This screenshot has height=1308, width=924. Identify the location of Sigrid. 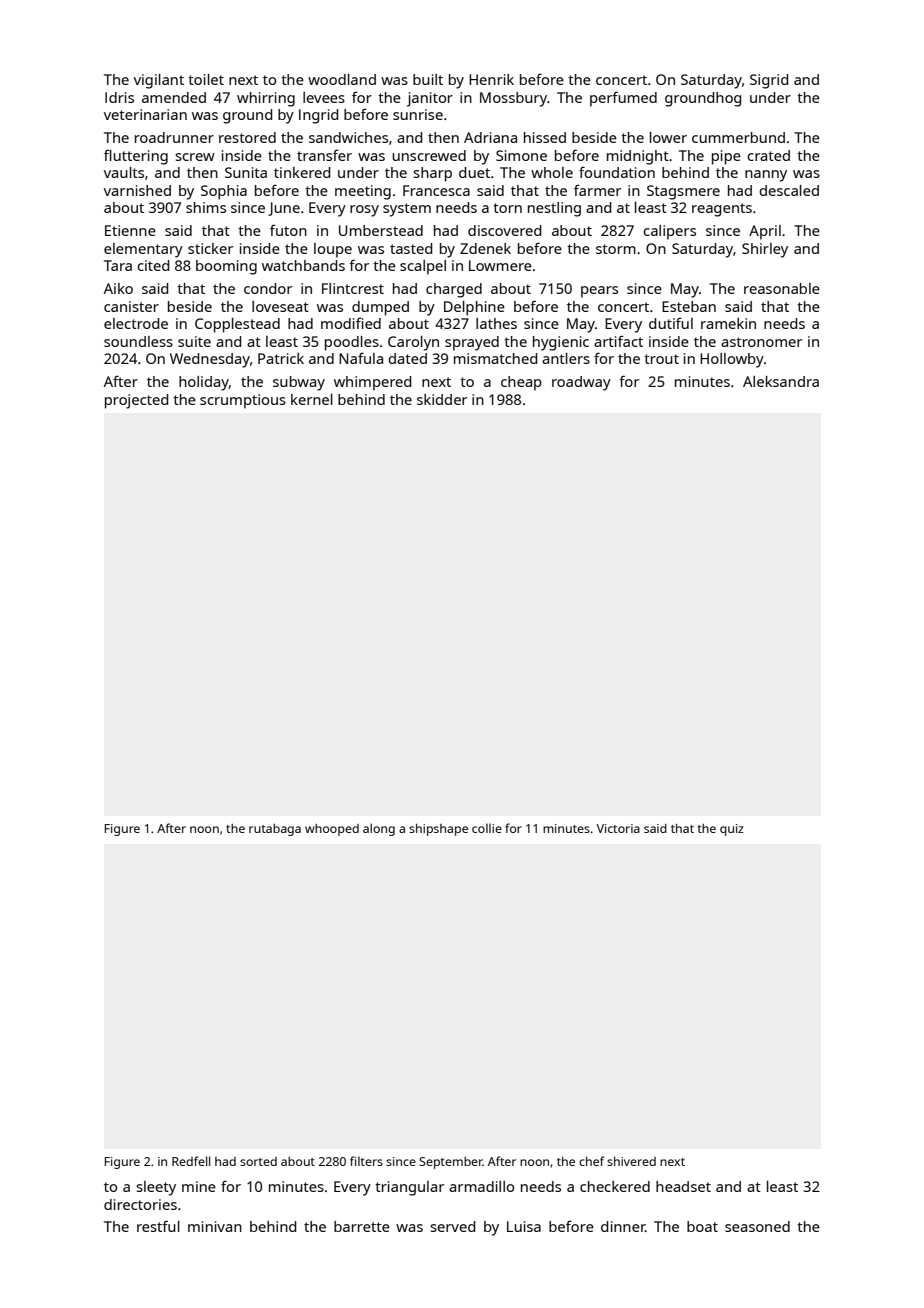
(769, 81).
